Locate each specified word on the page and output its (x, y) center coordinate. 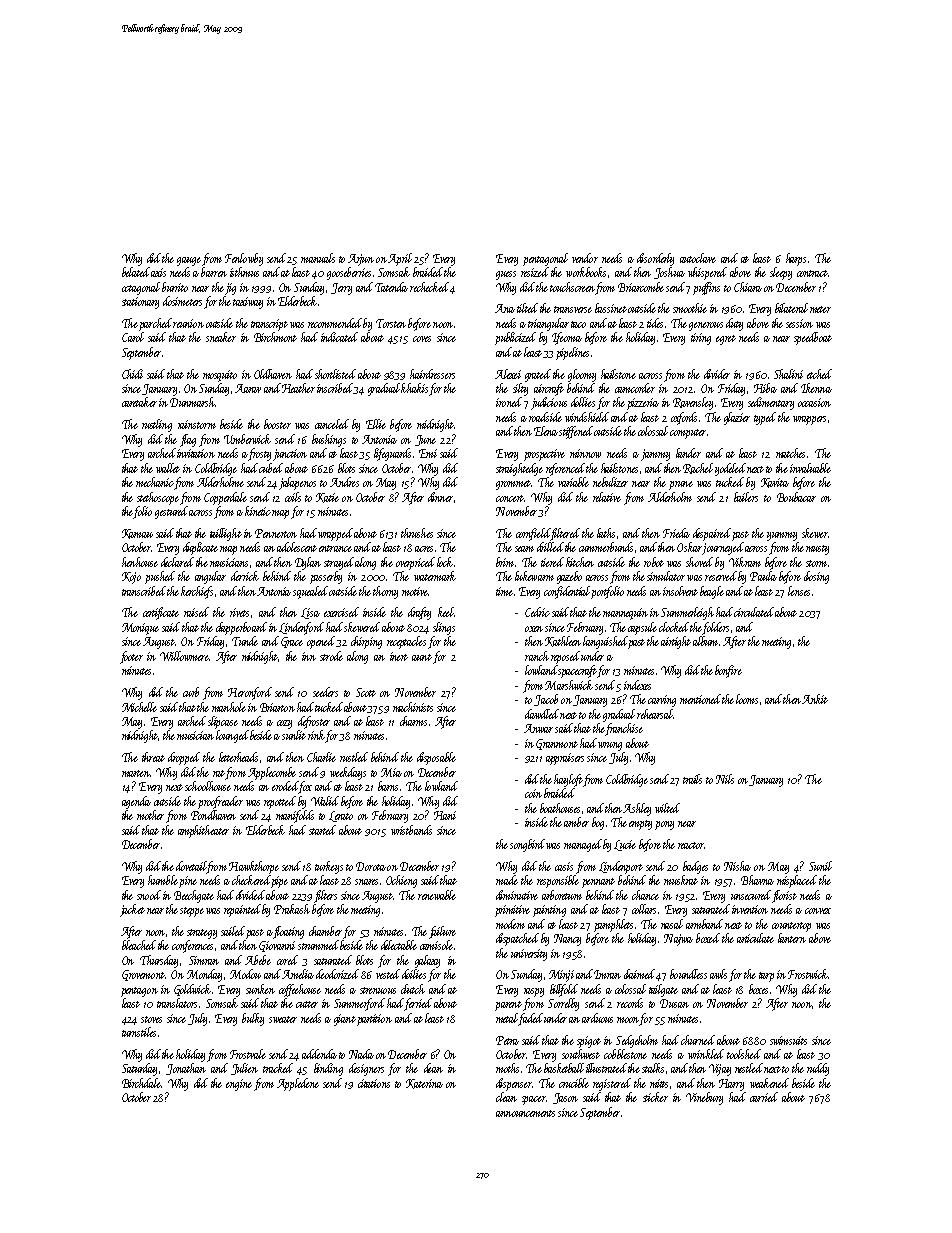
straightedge (519, 469)
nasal (672, 924)
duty (734, 324)
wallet (168, 468)
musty (817, 550)
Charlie (321, 757)
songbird (527, 845)
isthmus (244, 272)
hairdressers (432, 374)
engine (239, 1085)
